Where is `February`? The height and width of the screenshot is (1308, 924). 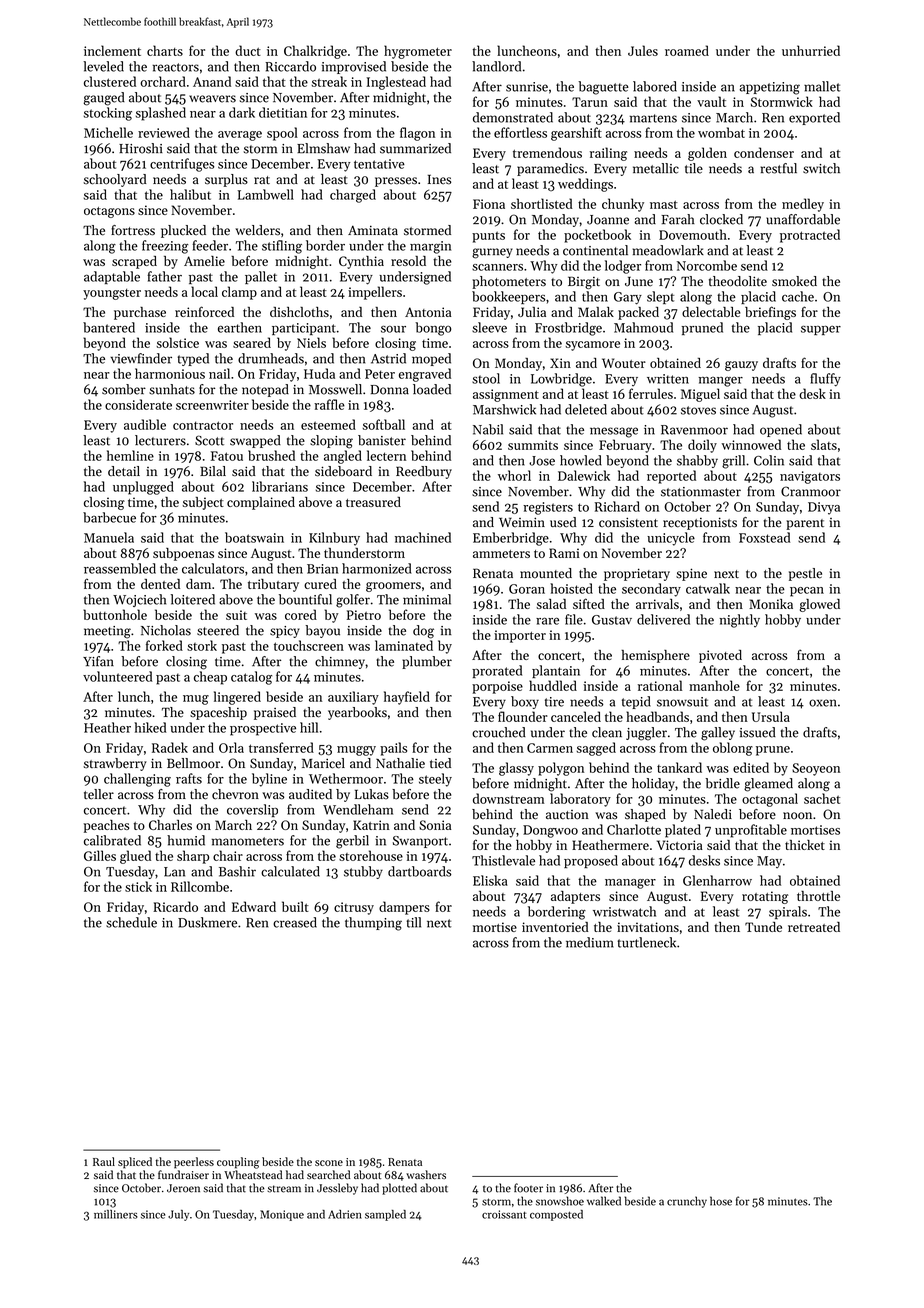
February is located at coordinates (625, 446).
